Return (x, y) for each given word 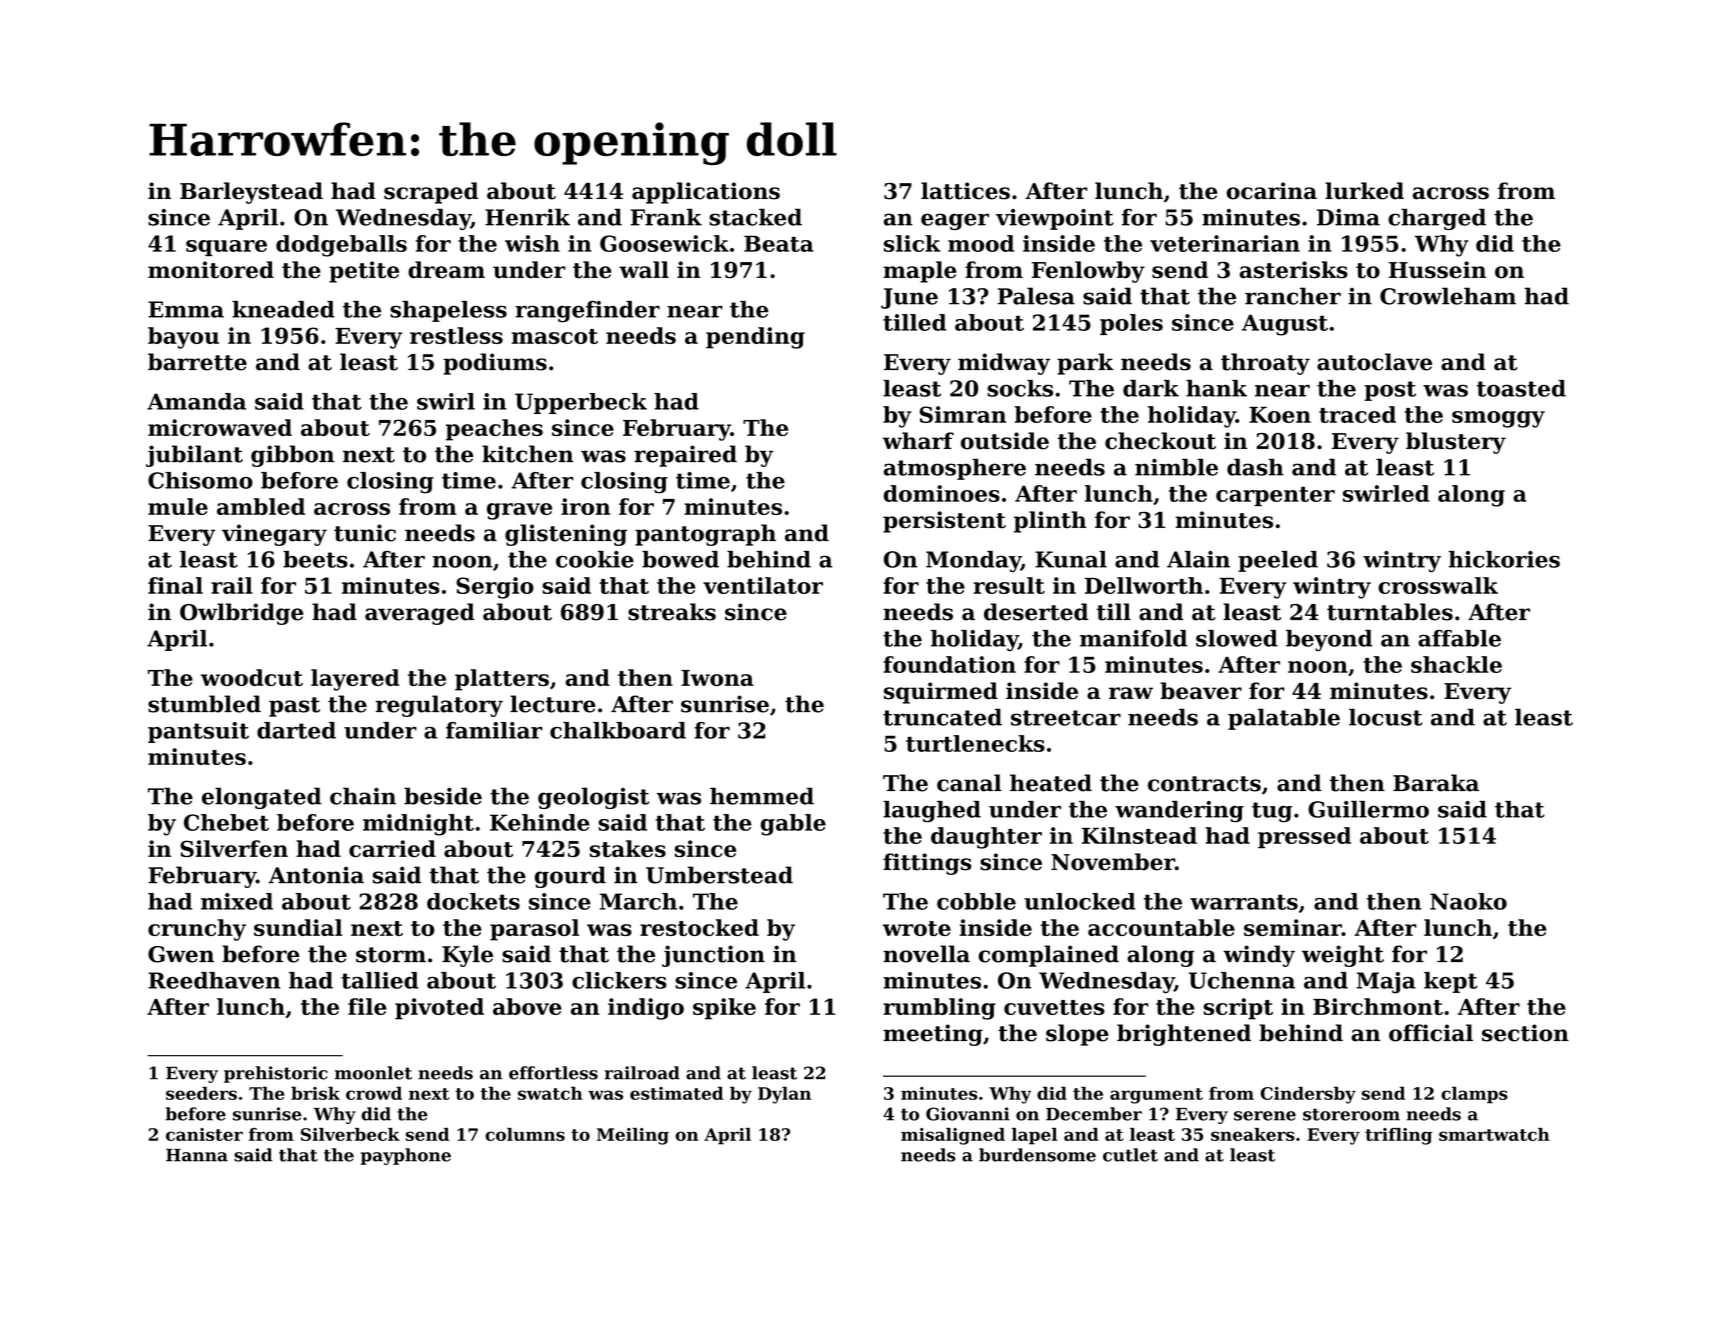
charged (1437, 219)
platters (502, 680)
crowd (374, 1093)
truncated (942, 717)
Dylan (784, 1095)
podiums (495, 364)
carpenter (1275, 496)
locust (1386, 717)
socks (1020, 388)
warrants (1244, 902)
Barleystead (251, 193)
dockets (473, 901)
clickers (619, 980)
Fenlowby (1088, 272)
